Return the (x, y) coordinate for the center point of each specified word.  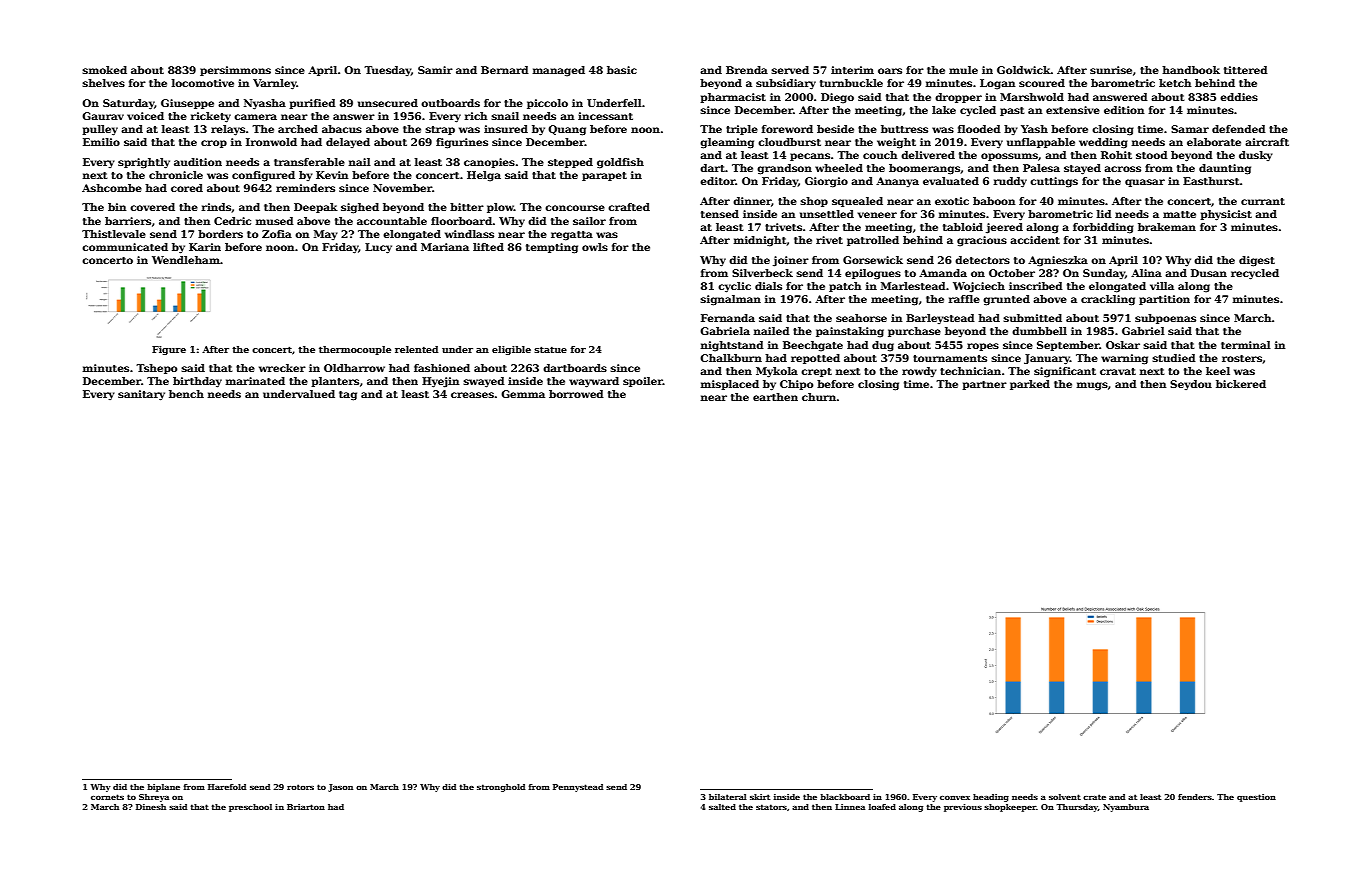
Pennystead (578, 788)
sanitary (141, 395)
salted (722, 807)
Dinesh (151, 807)
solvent (1065, 797)
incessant (605, 116)
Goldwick (1024, 70)
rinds (216, 207)
